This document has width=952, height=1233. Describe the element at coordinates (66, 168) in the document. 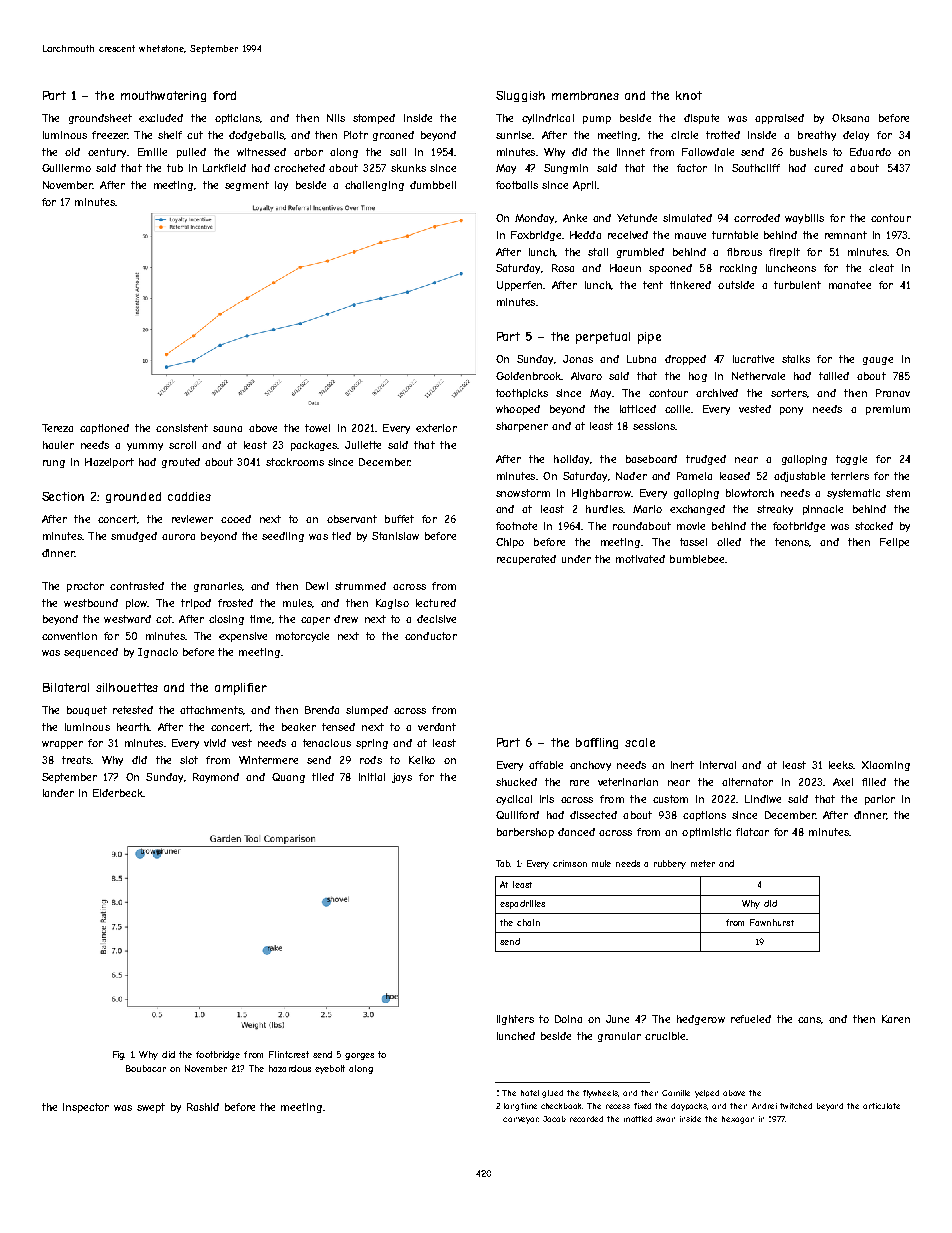

I see `Guillermo` at that location.
